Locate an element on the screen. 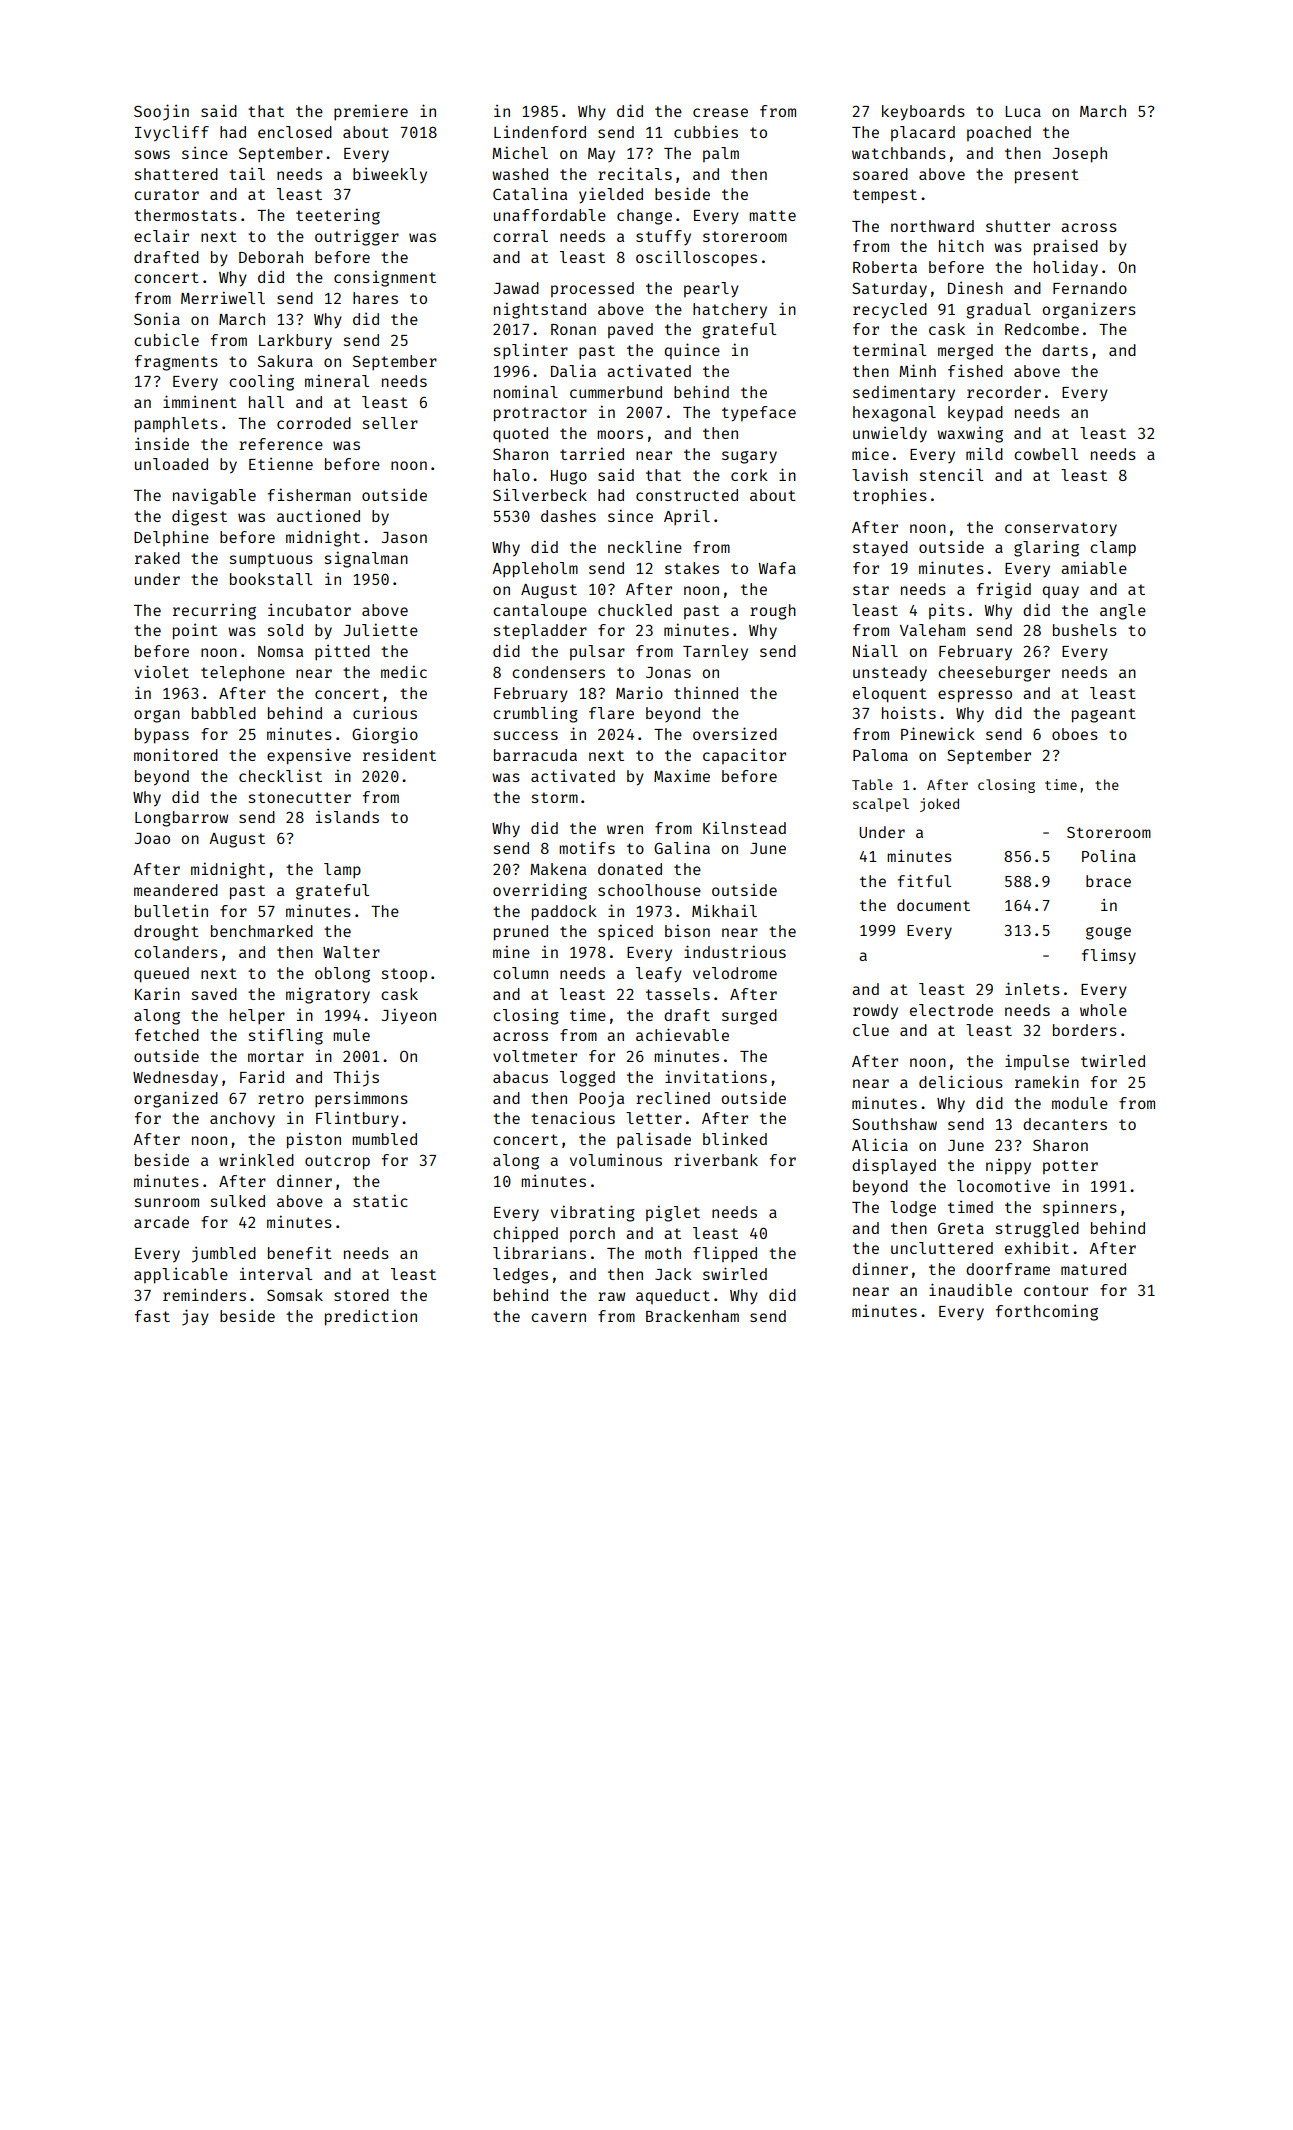  achievable is located at coordinates (682, 1034).
